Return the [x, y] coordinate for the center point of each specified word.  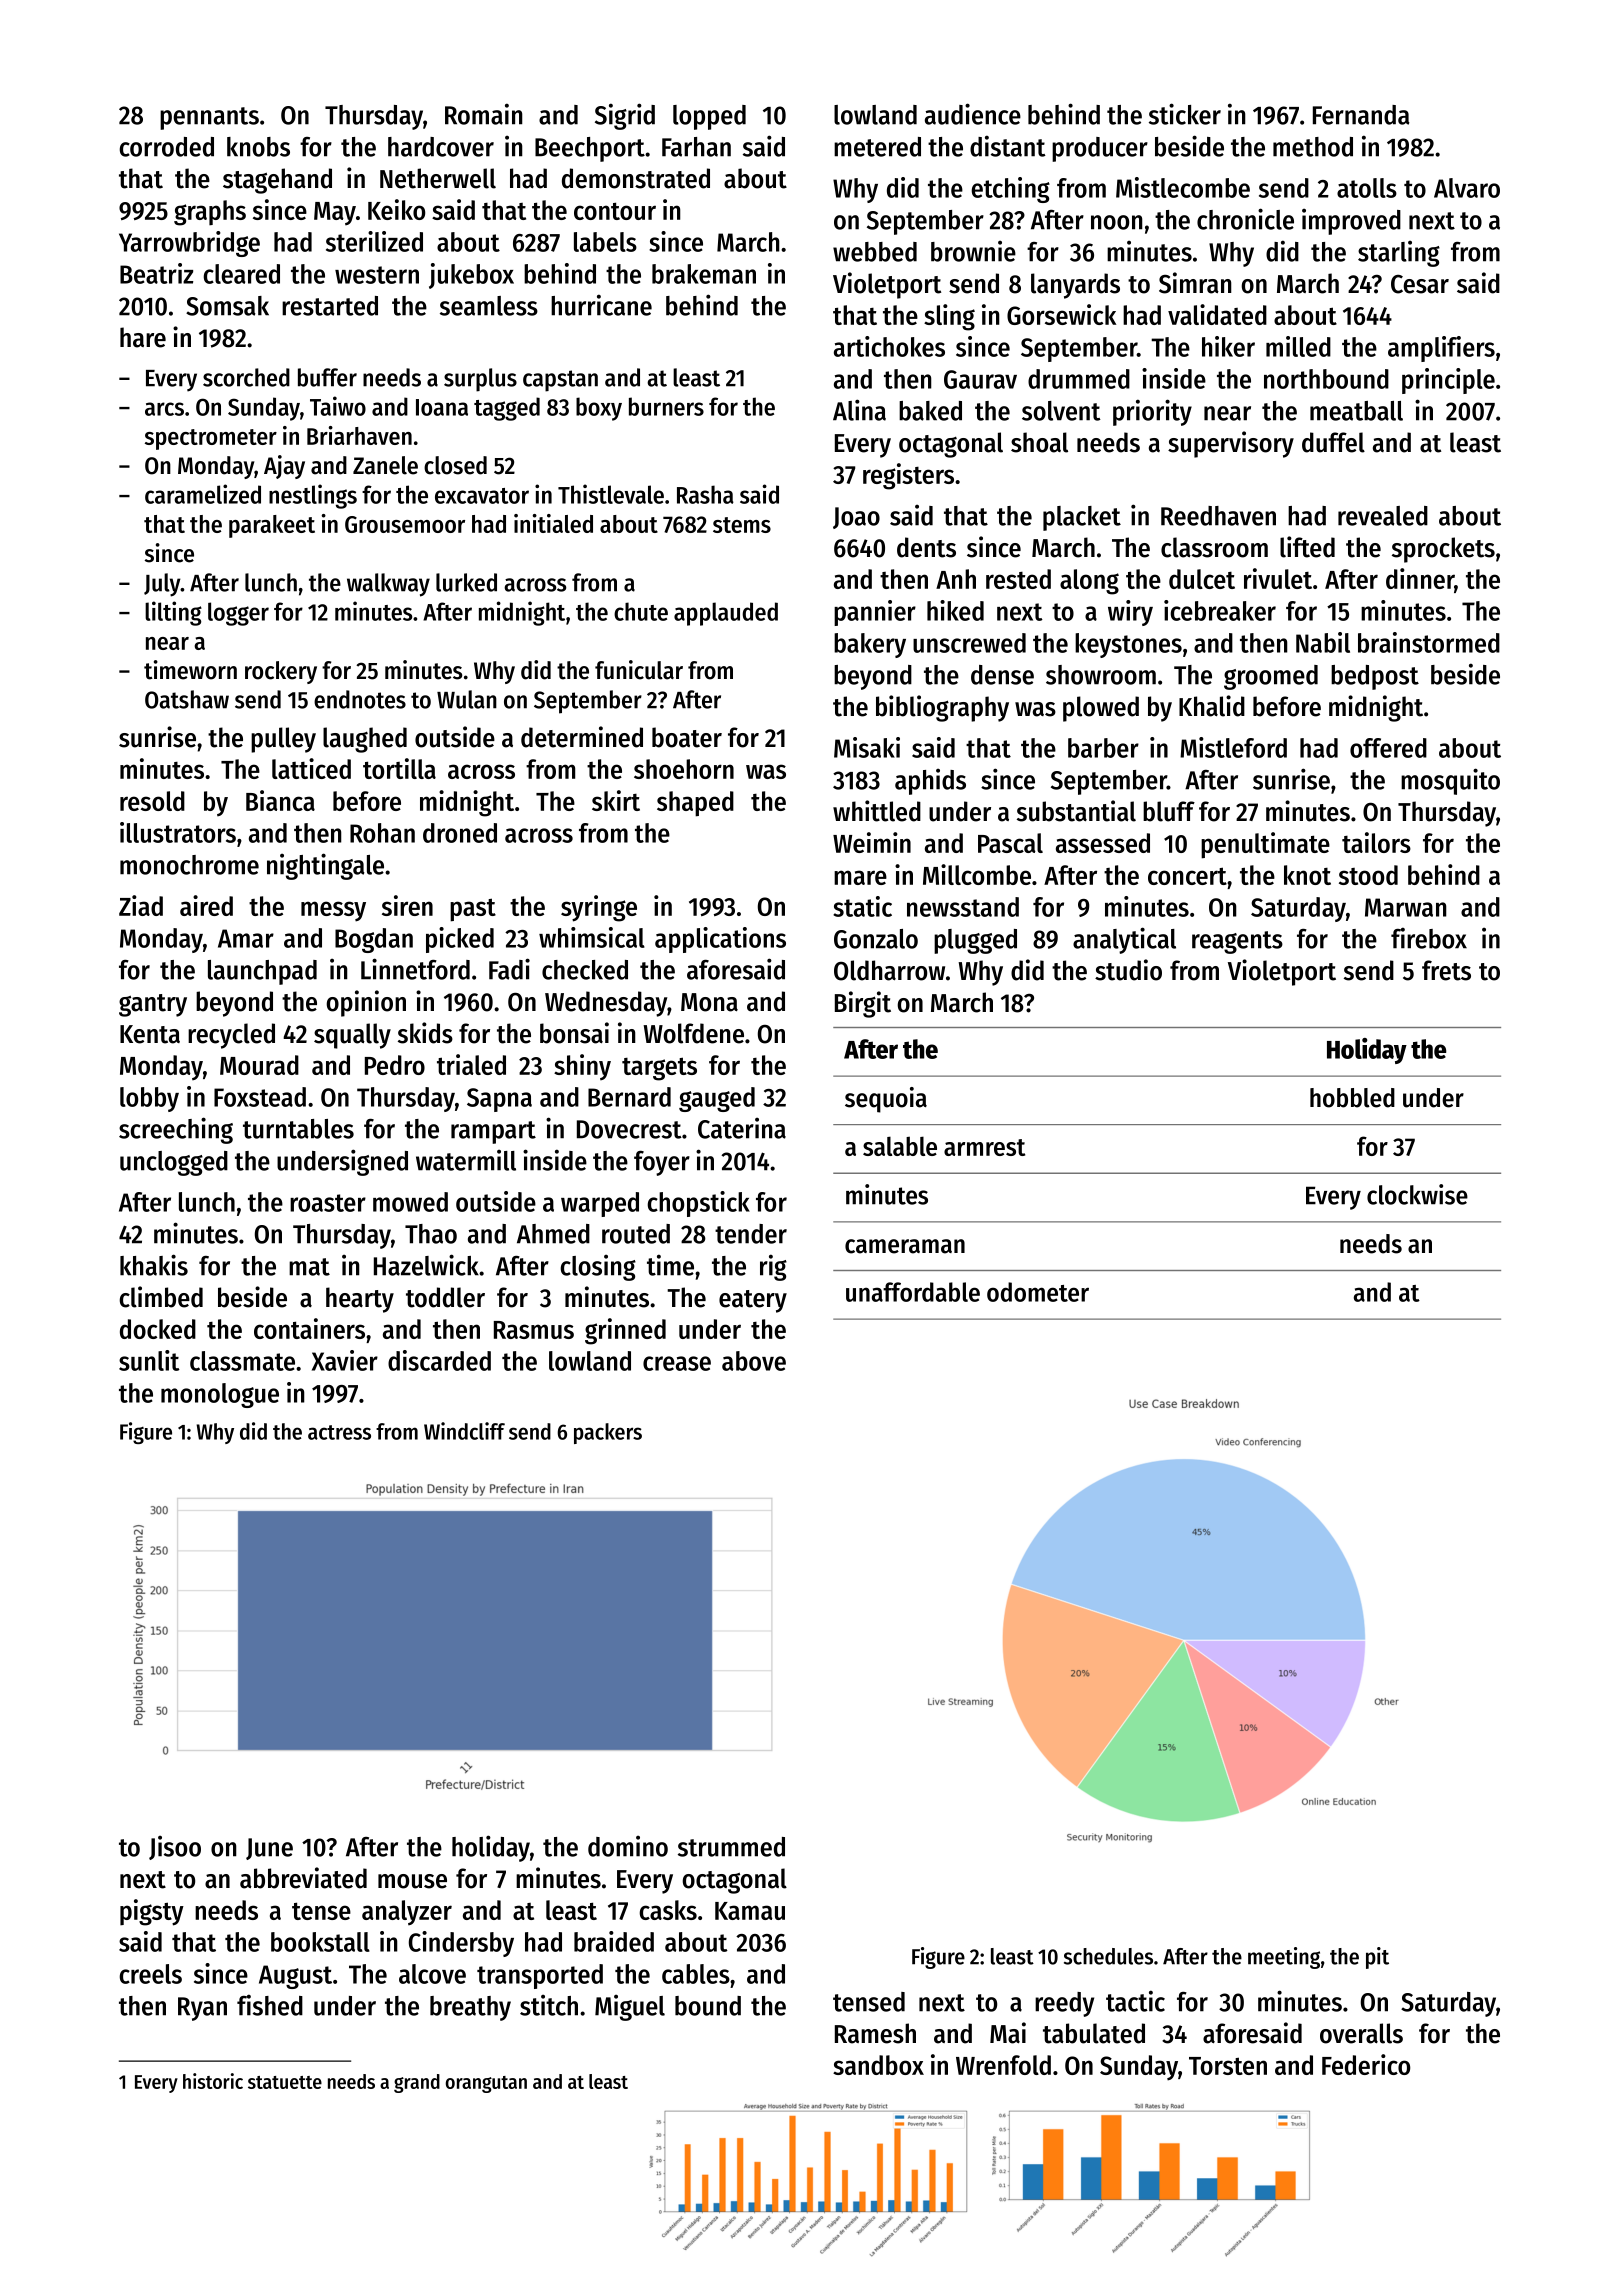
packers [608, 1433]
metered [877, 147]
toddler [445, 1297]
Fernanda [1361, 115]
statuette [285, 2082]
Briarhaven [359, 435]
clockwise [1417, 1194]
